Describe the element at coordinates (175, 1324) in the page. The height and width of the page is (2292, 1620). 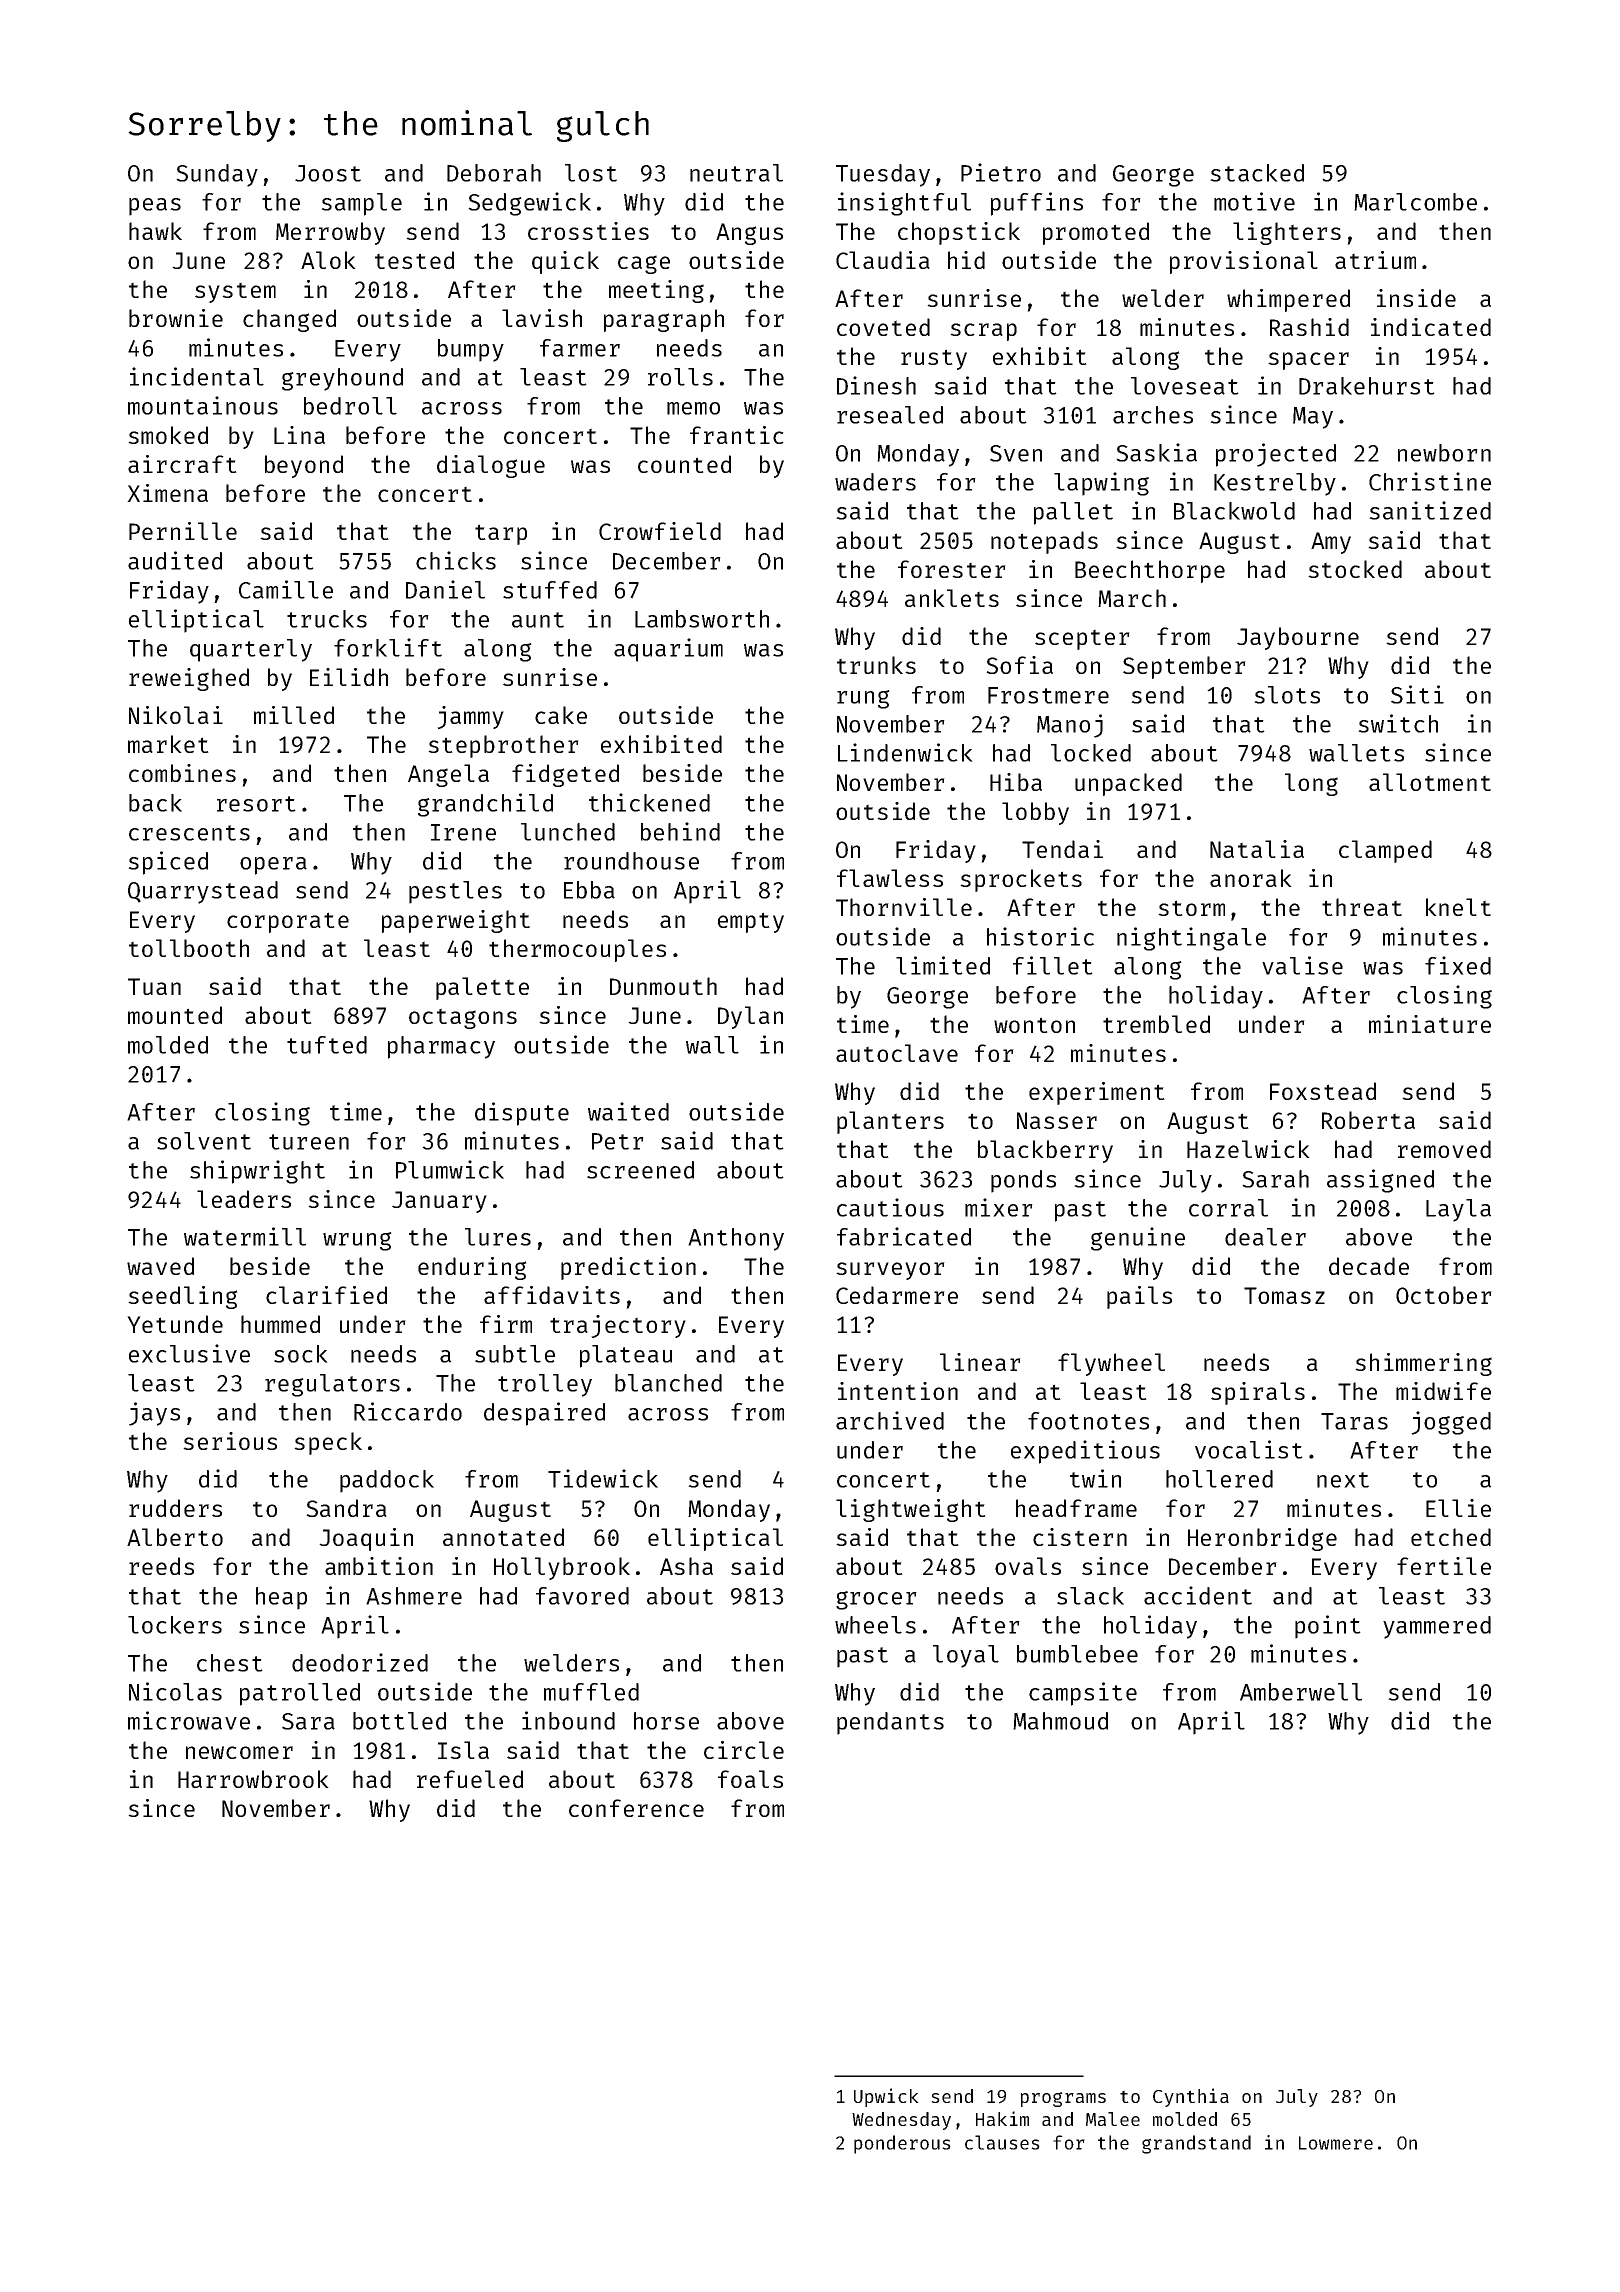
I see `Yetunde` at that location.
